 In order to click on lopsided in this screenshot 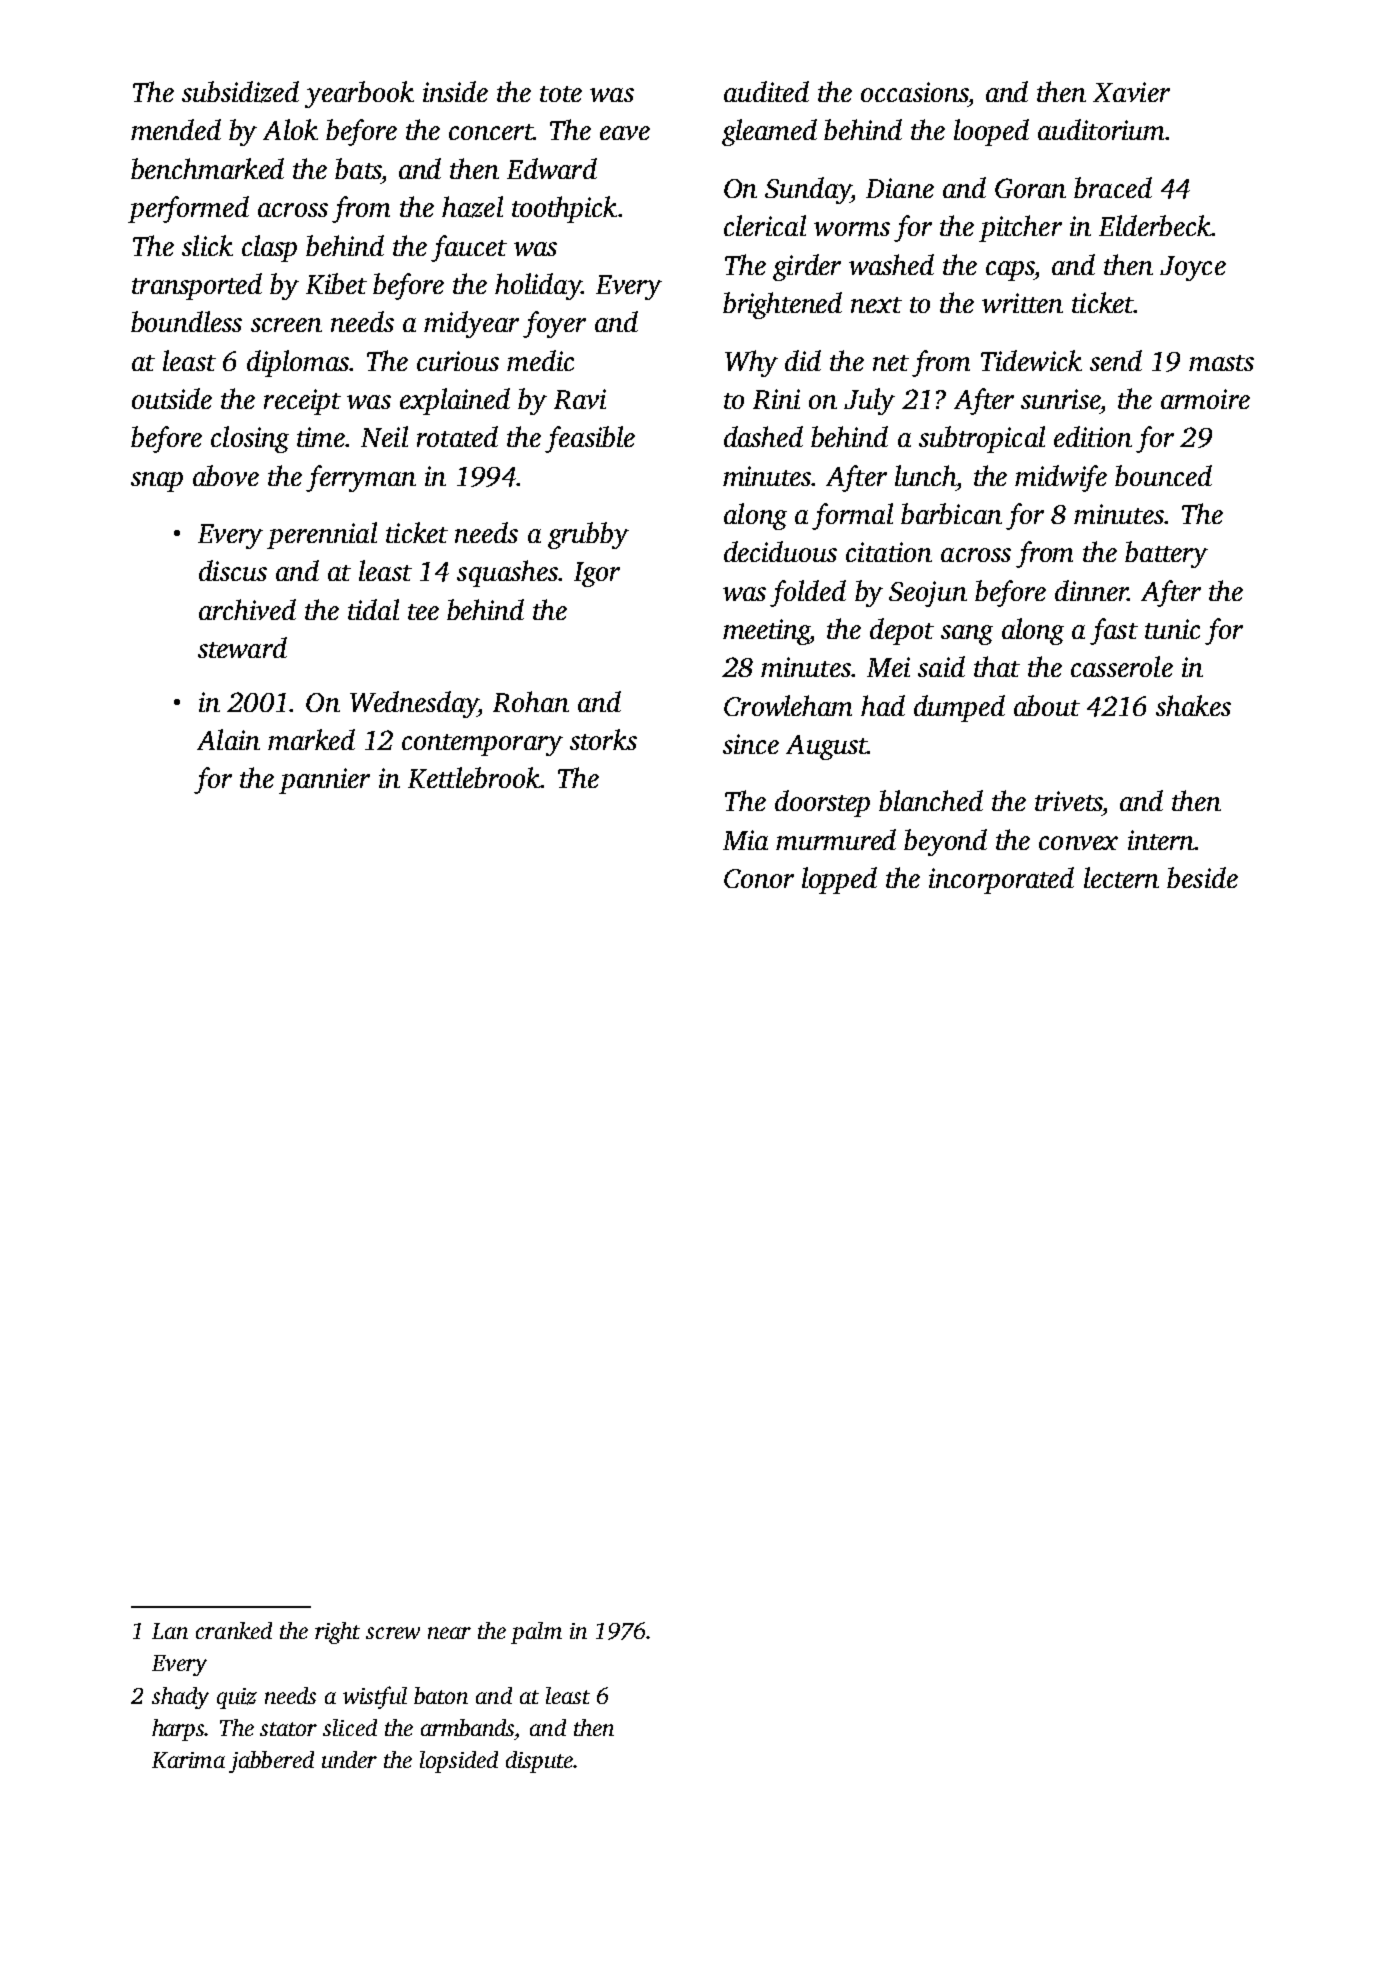, I will do `click(459, 1762)`.
